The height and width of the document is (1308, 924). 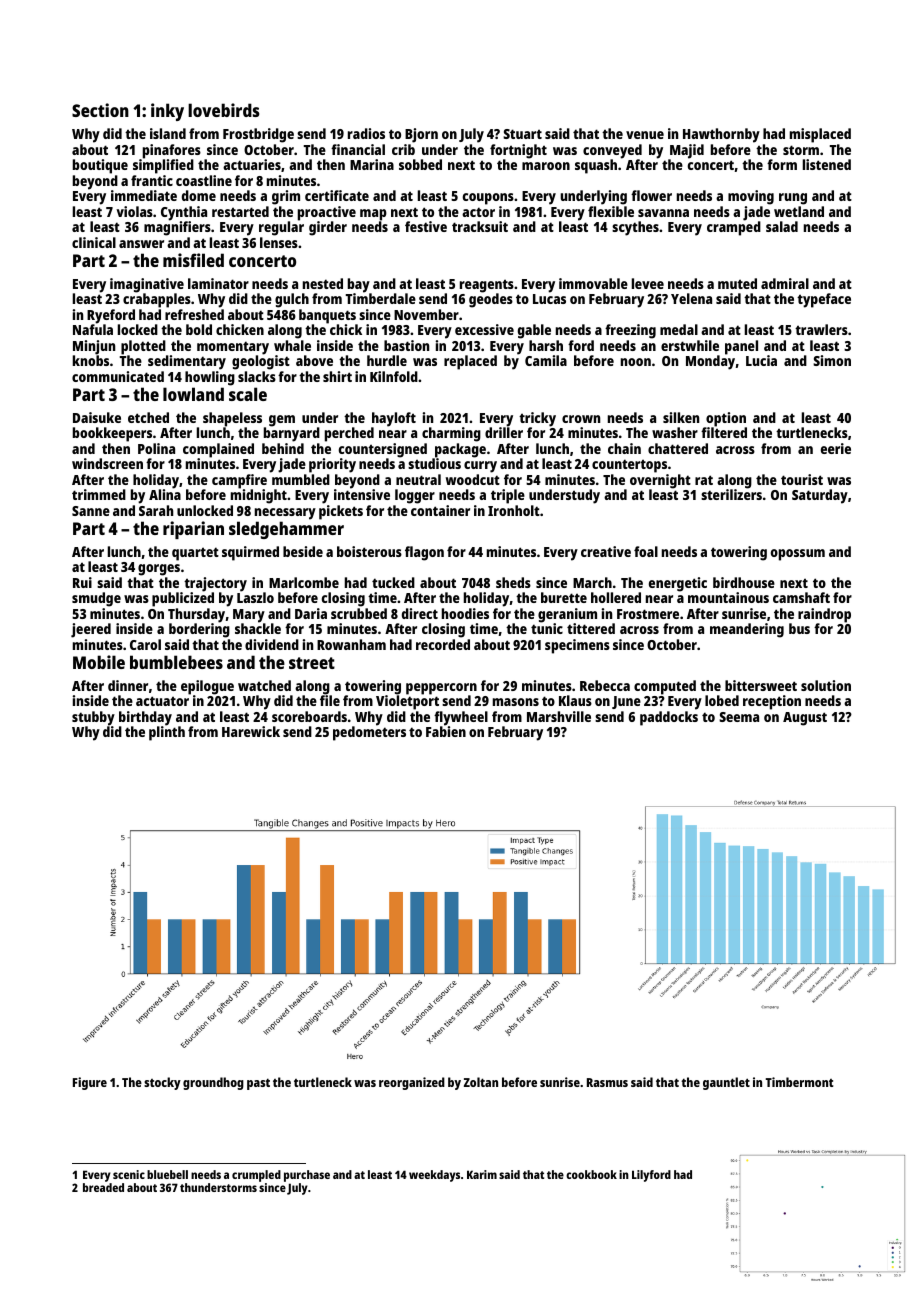 What do you see at coordinates (669, 718) in the document?
I see `paddocks` at bounding box center [669, 718].
